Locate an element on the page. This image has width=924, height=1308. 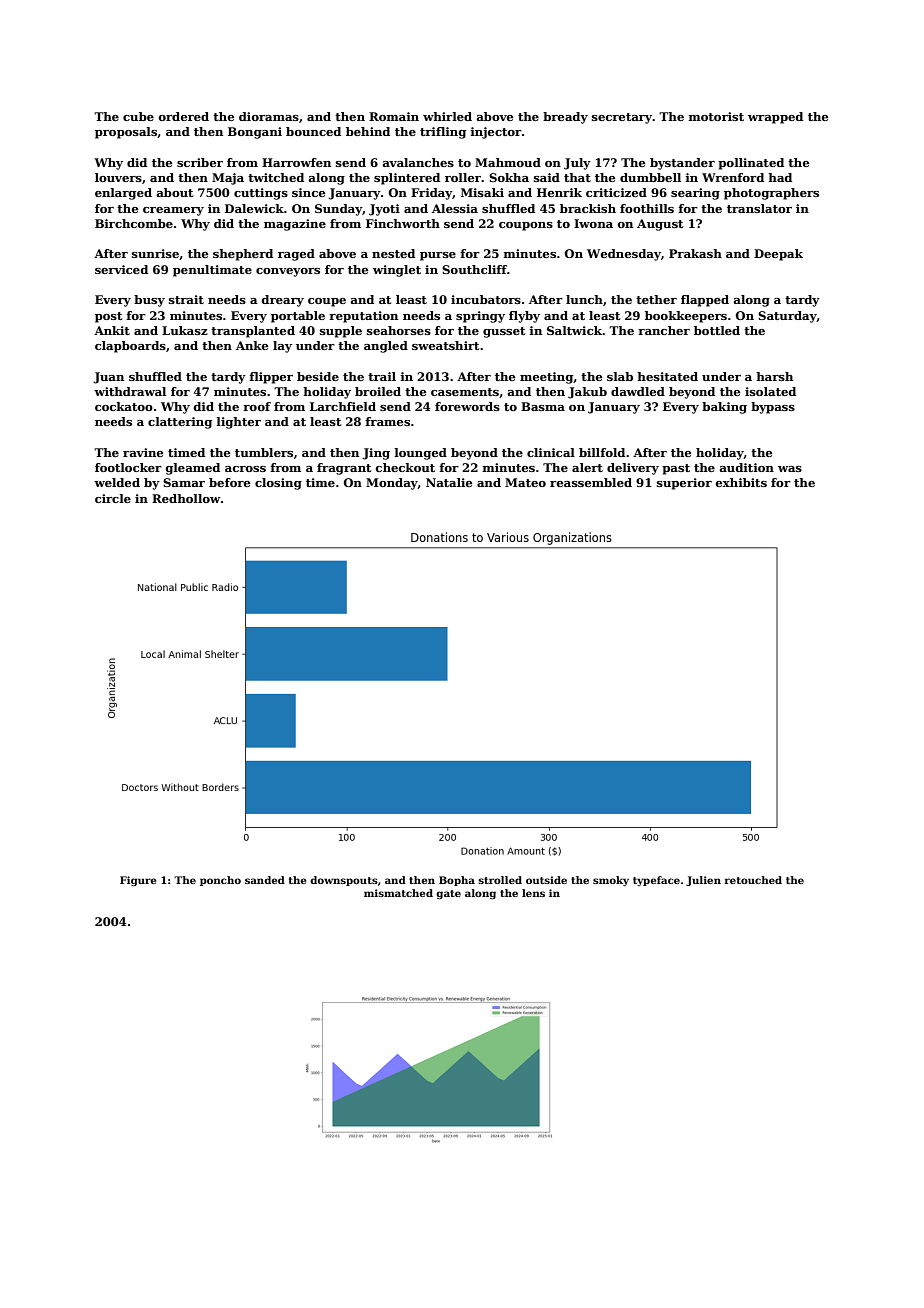
Mateo is located at coordinates (525, 482).
